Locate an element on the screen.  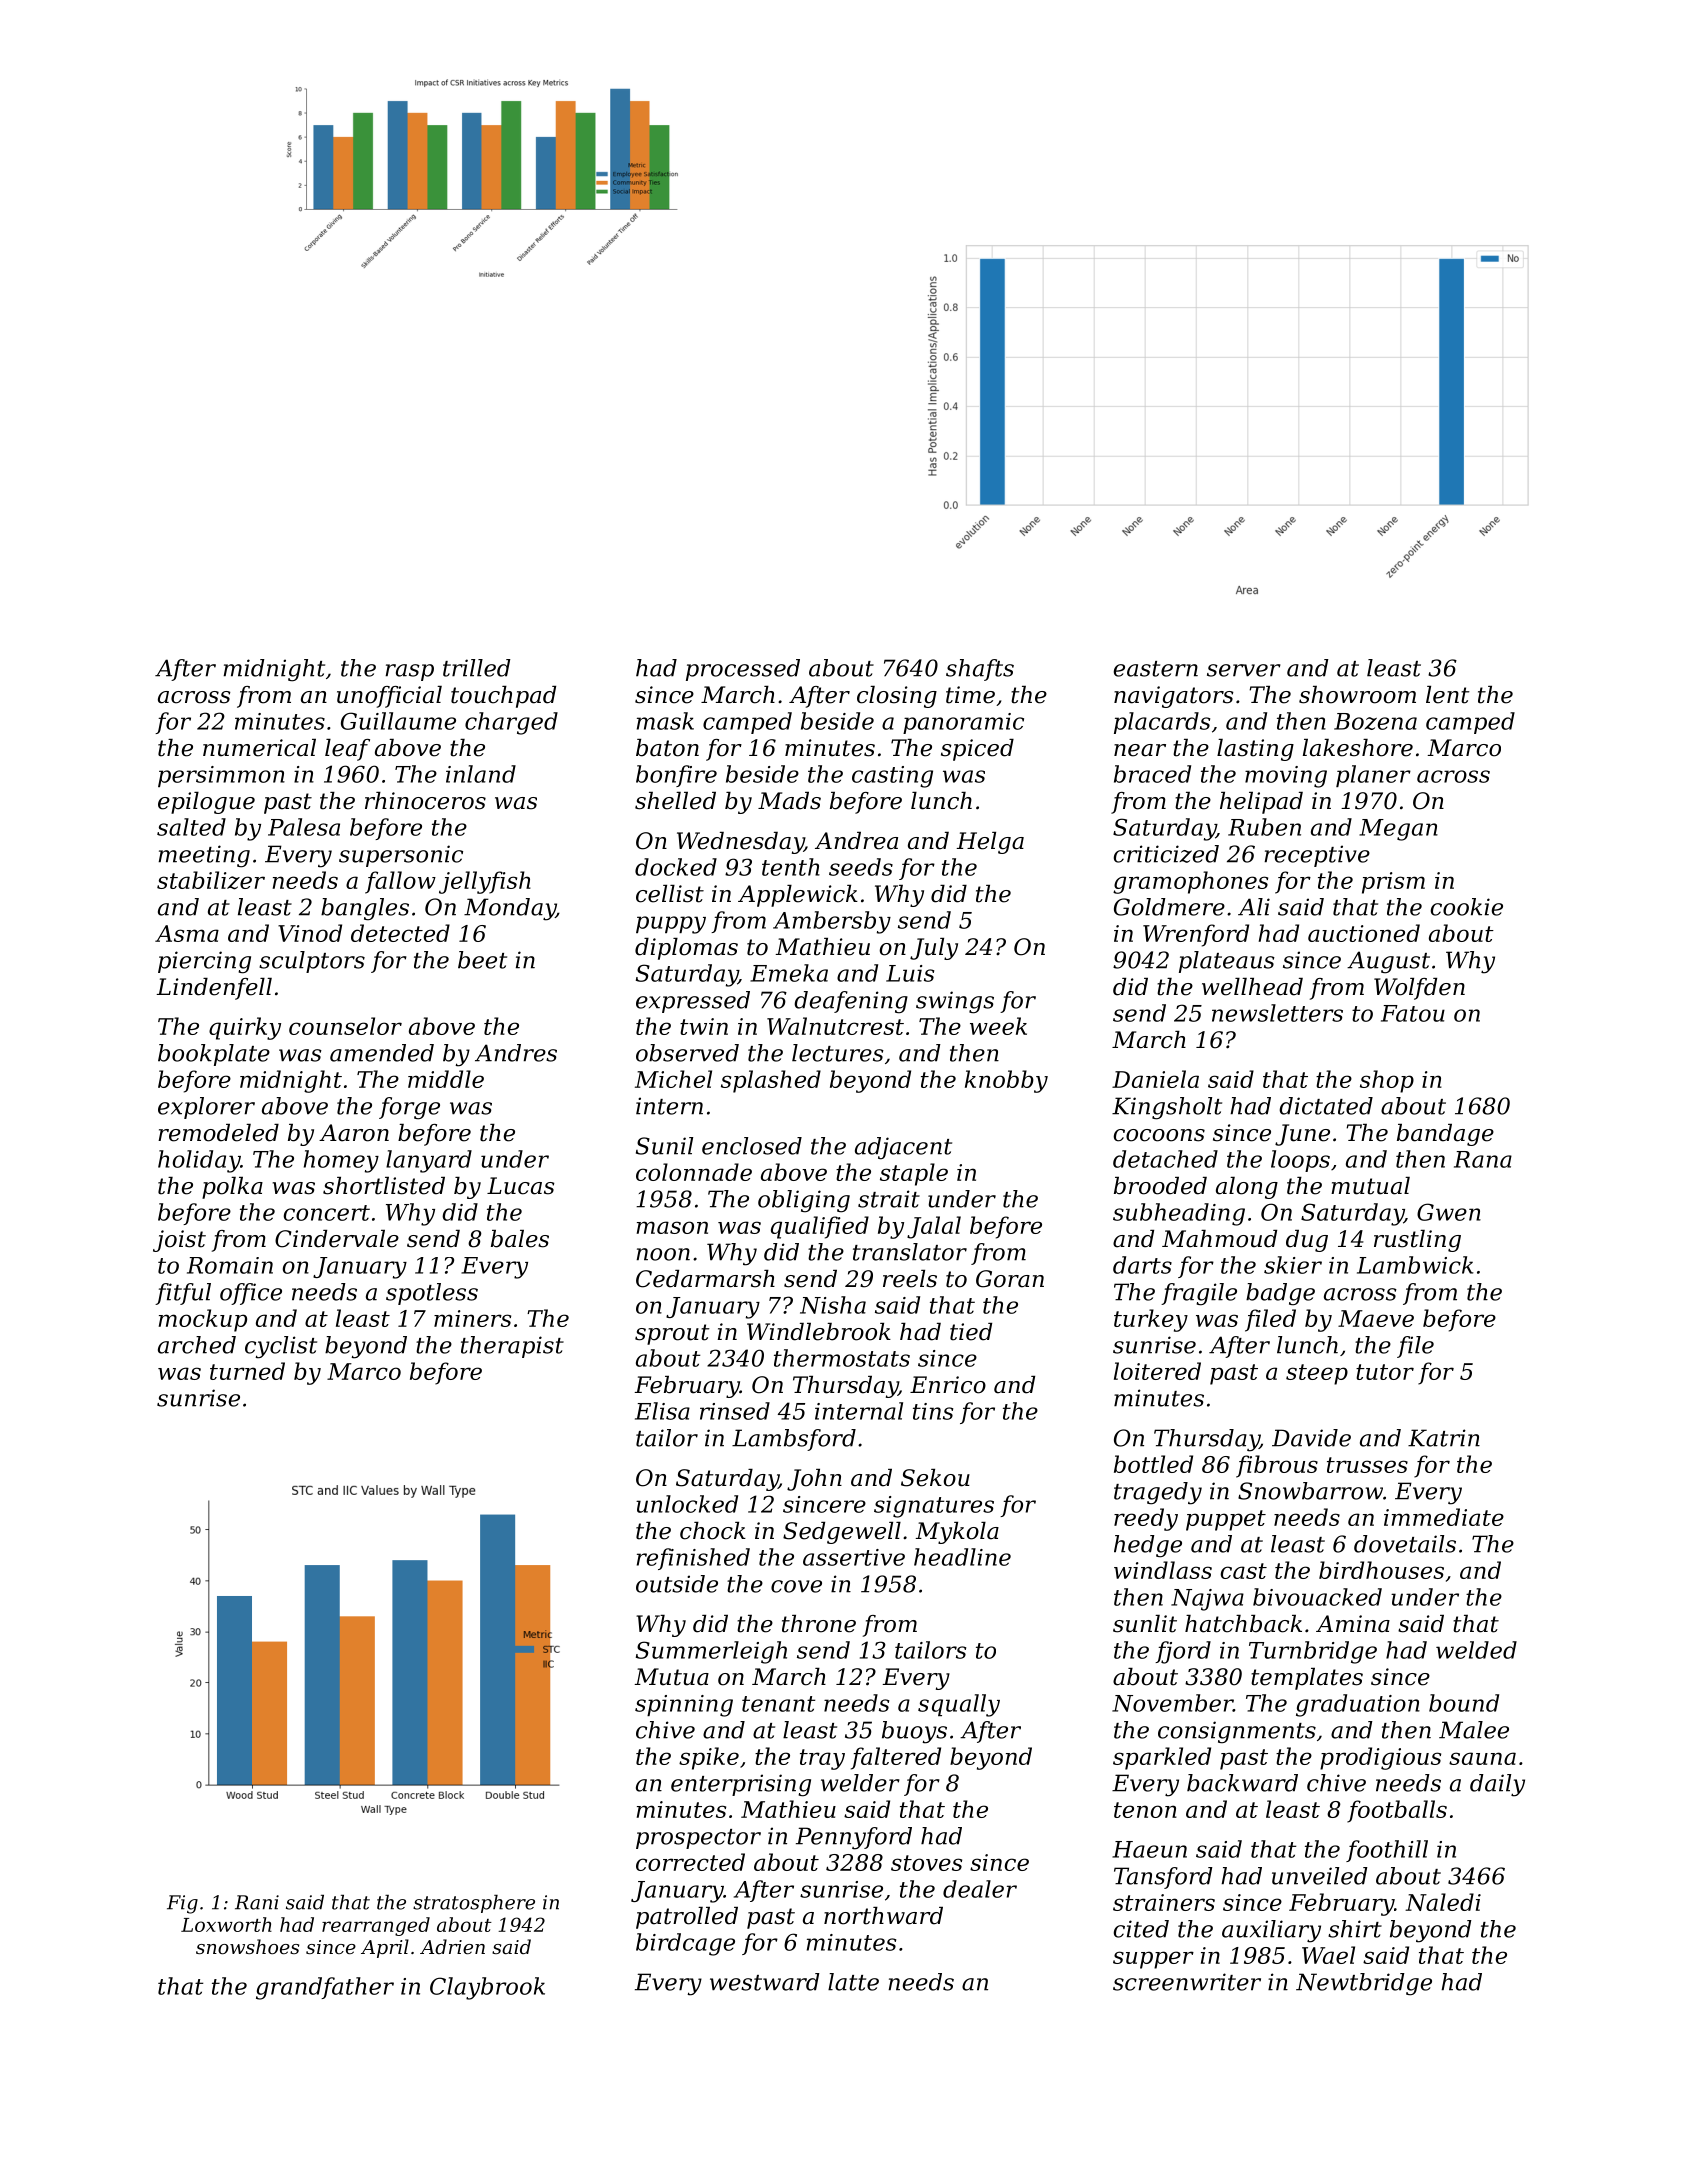
processed is located at coordinates (743, 670).
